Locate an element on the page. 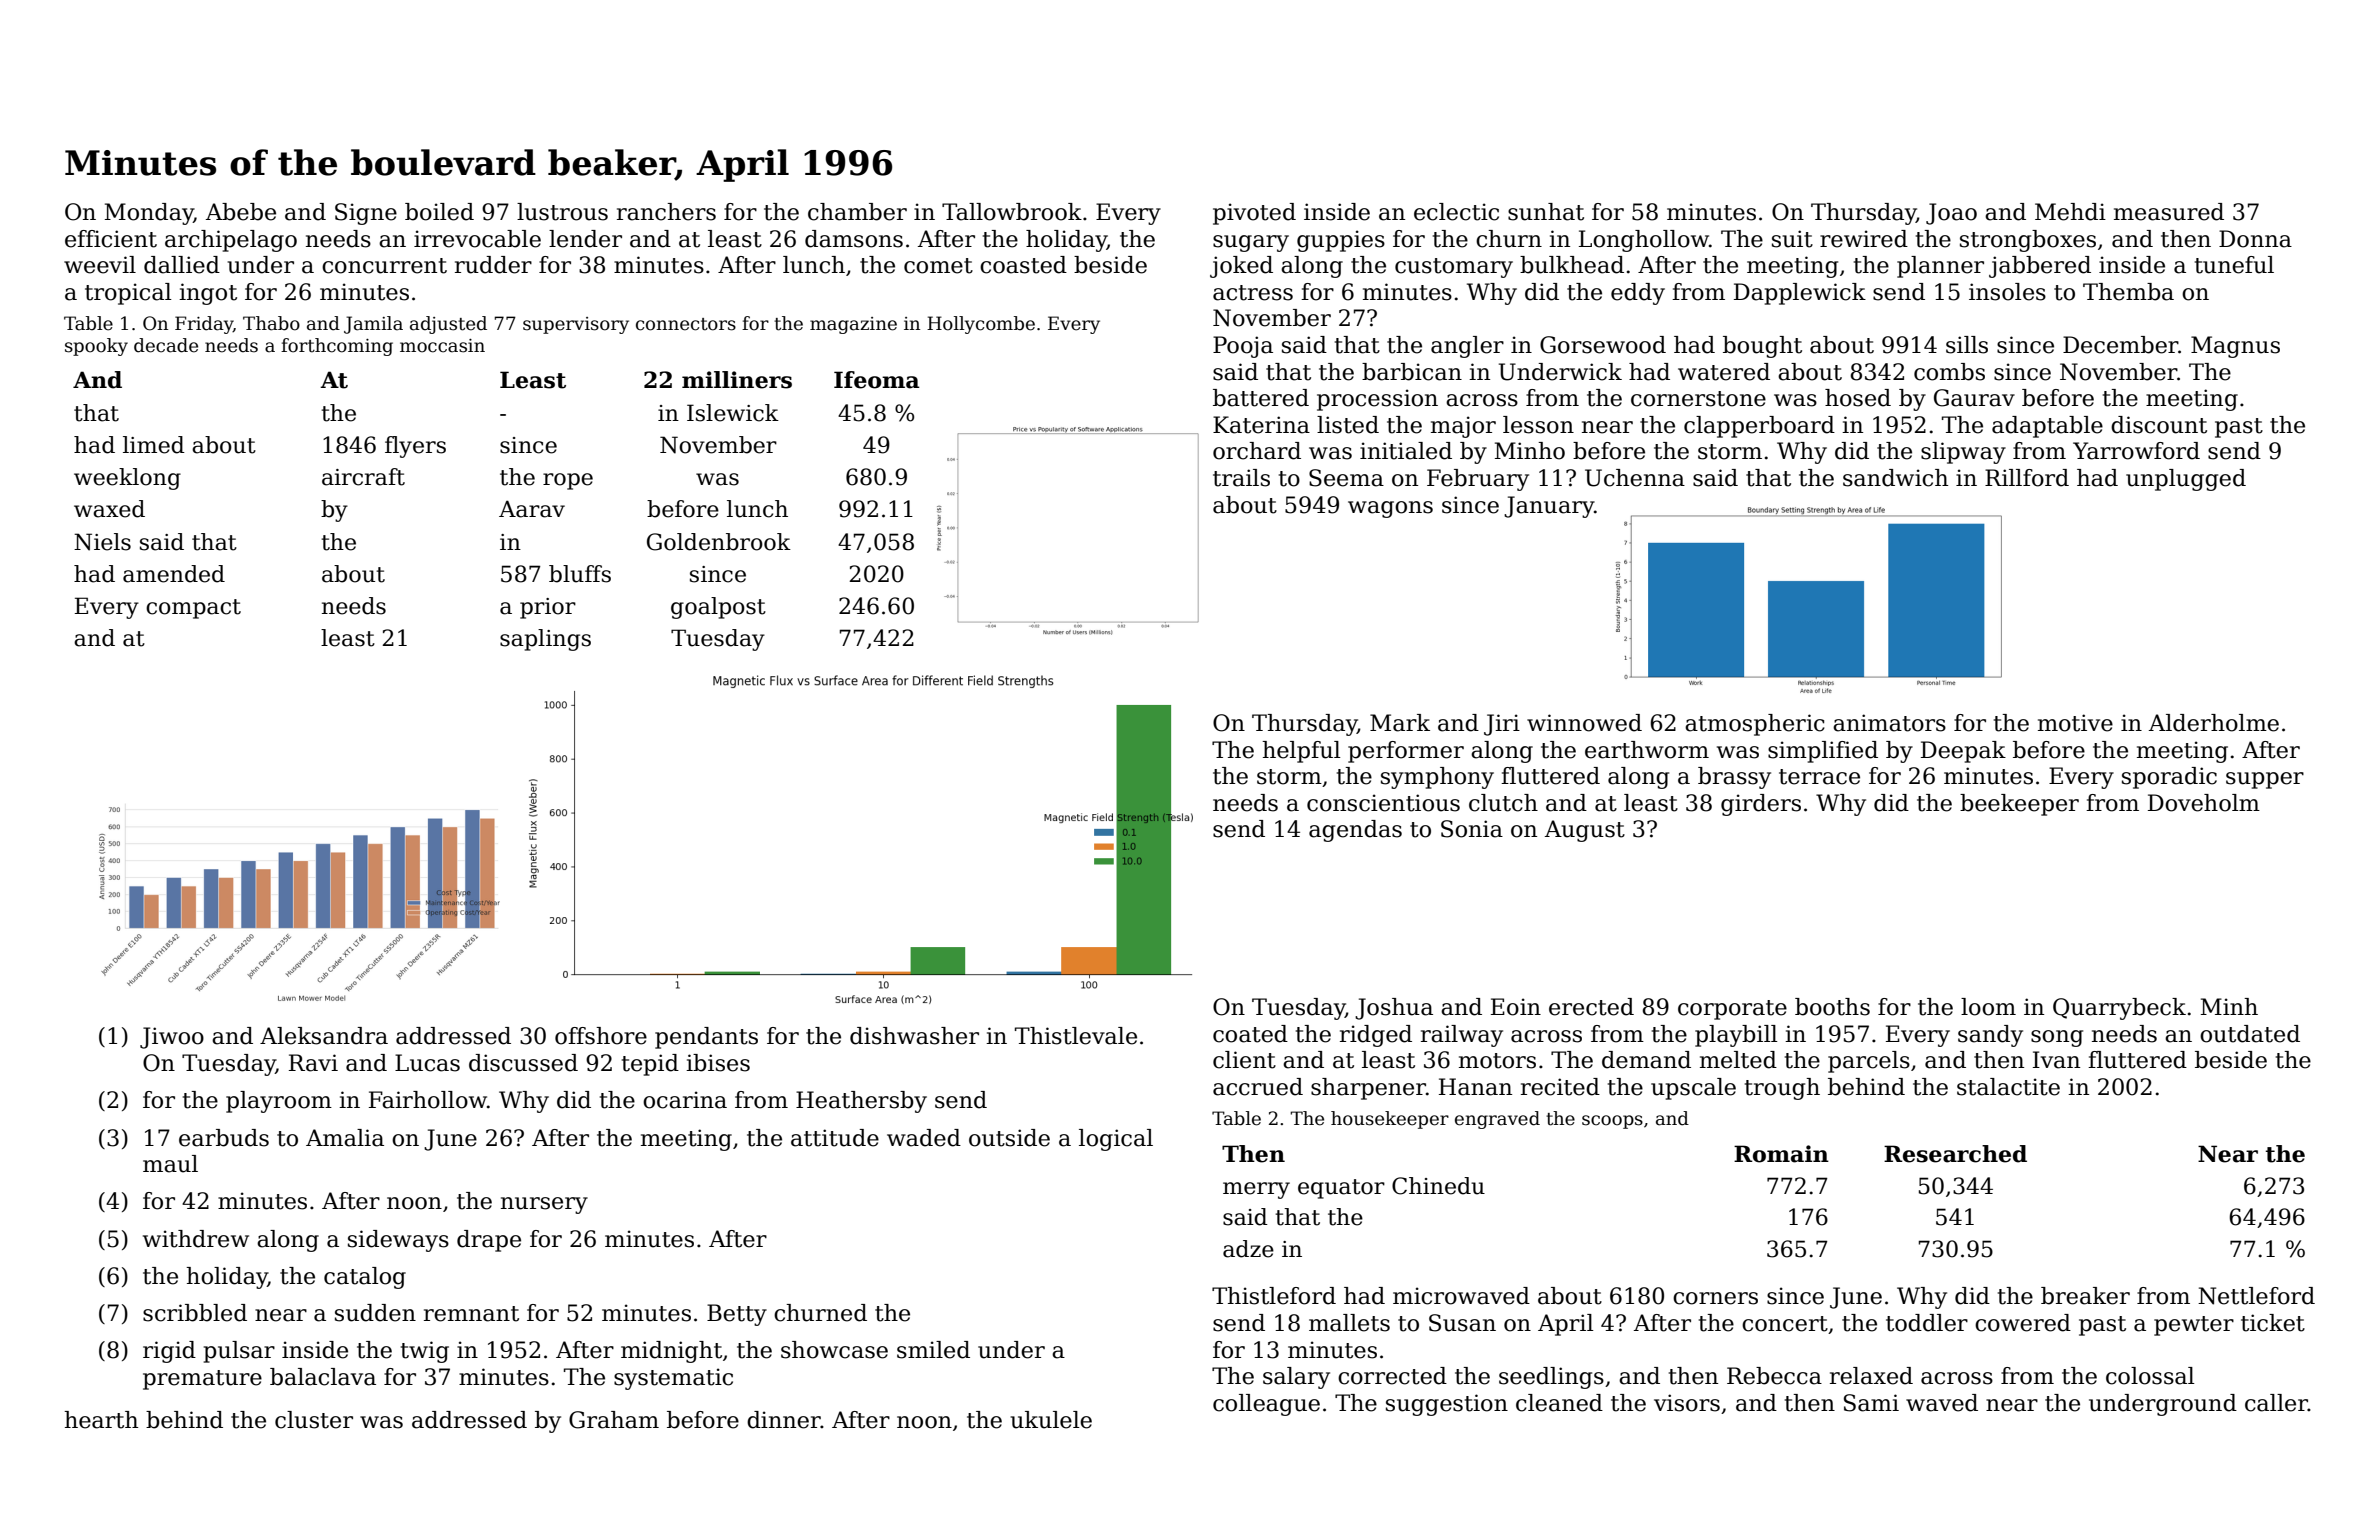 The image size is (2380, 1540). eclectic is located at coordinates (1456, 212).
